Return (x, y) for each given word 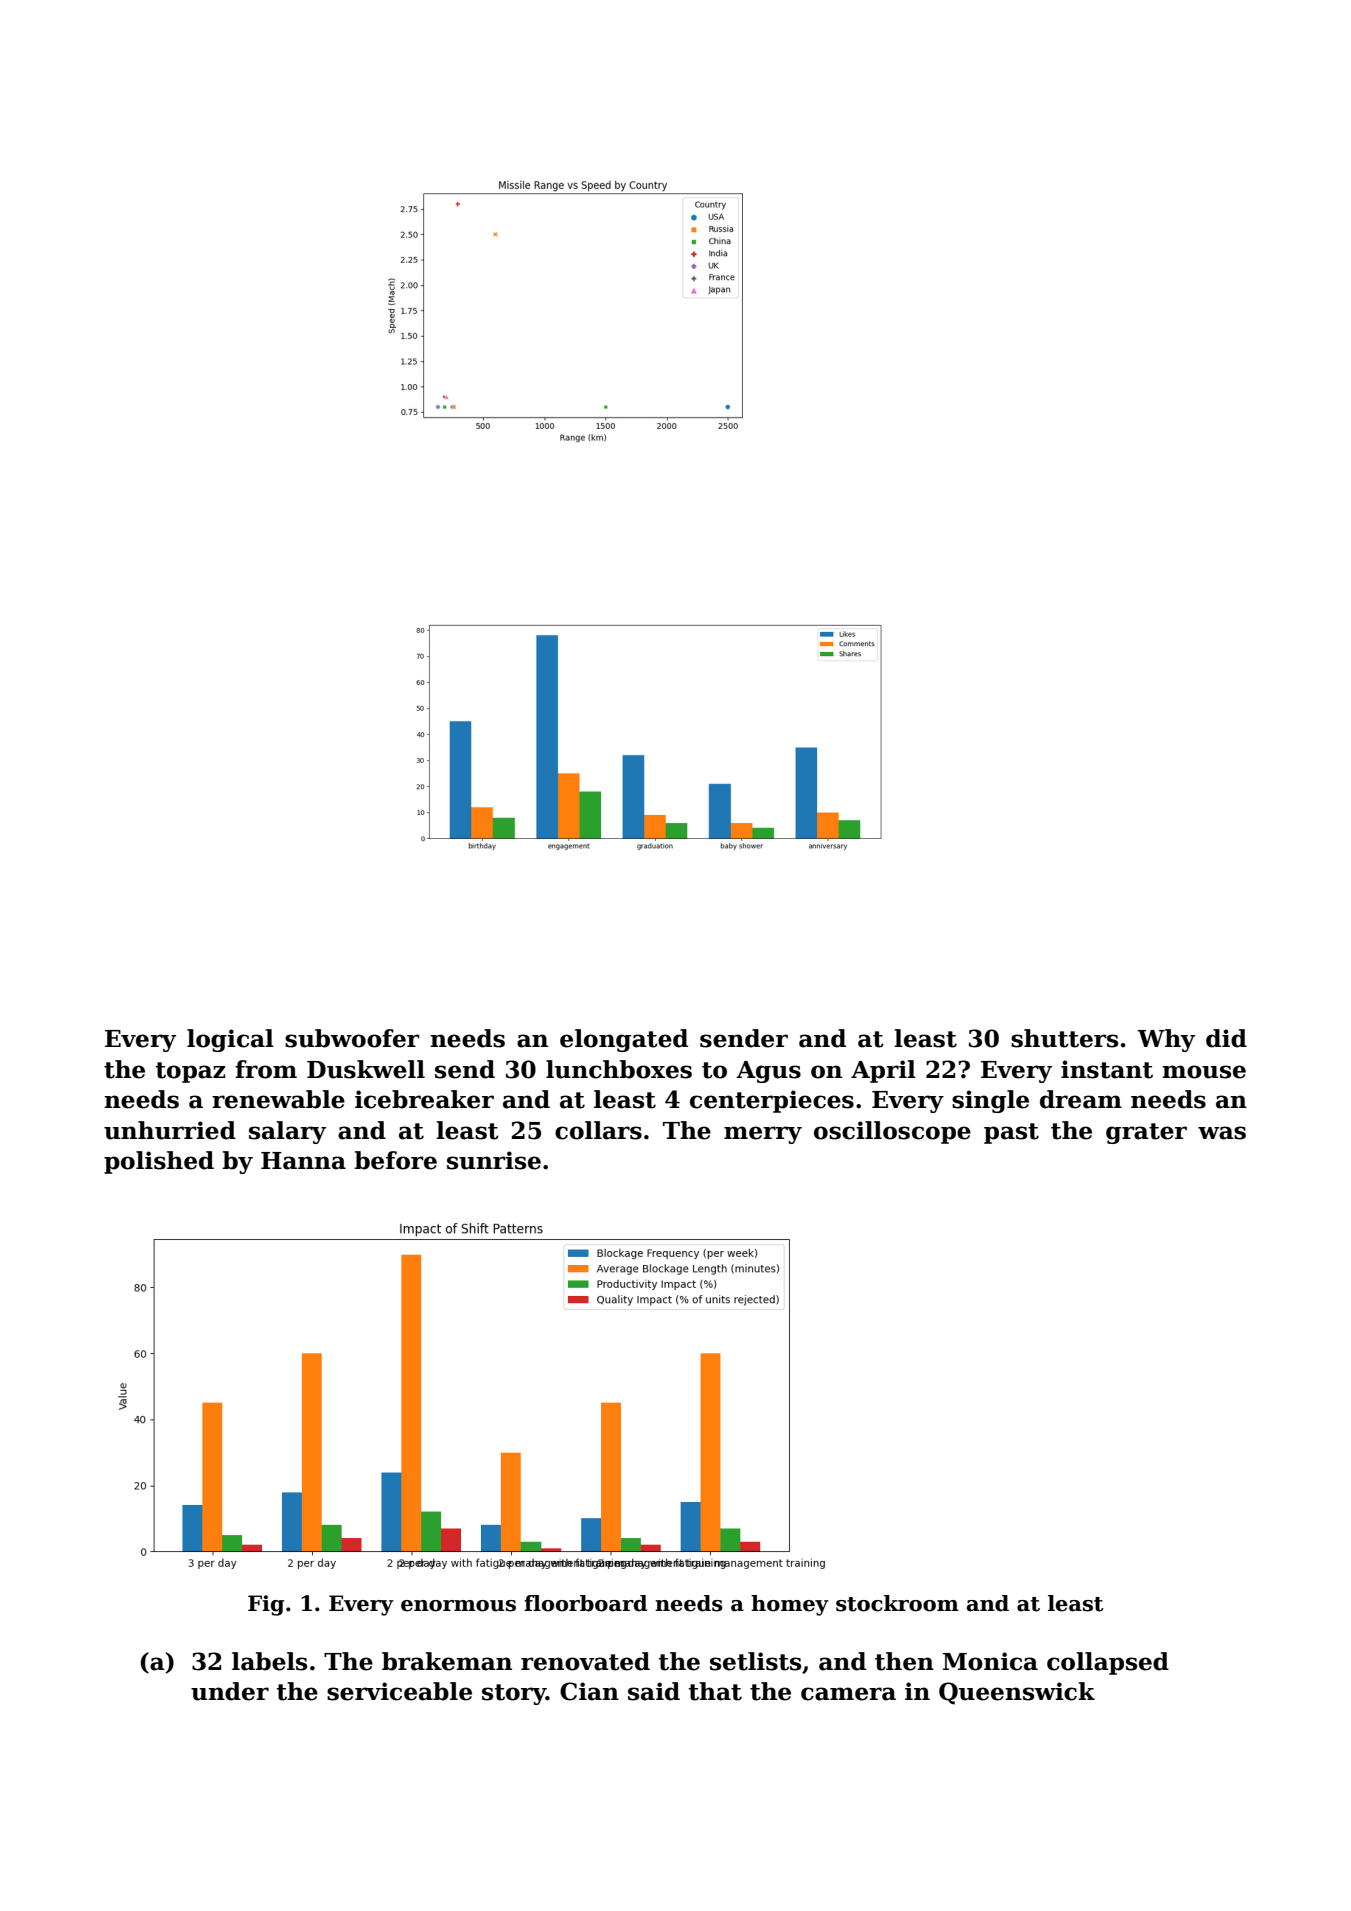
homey (790, 1605)
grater (1146, 1133)
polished (159, 1162)
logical (230, 1040)
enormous (458, 1606)
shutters (1064, 1038)
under (230, 1691)
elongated (624, 1040)
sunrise (494, 1160)
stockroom (897, 1603)
